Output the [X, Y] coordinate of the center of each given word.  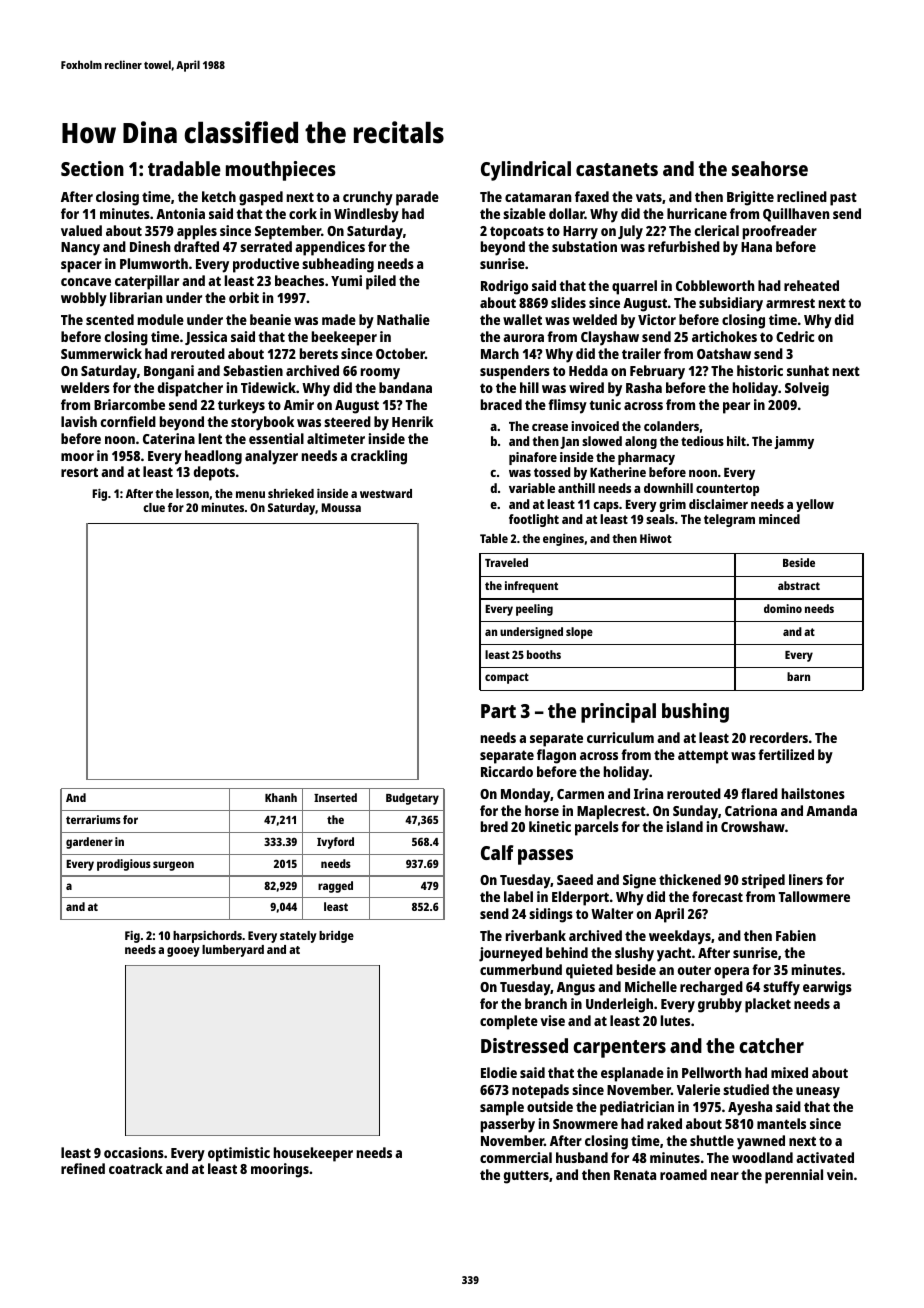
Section [92, 168]
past [843, 199]
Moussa [341, 507]
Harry [580, 233]
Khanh [281, 797]
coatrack [136, 1168]
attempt [703, 757]
